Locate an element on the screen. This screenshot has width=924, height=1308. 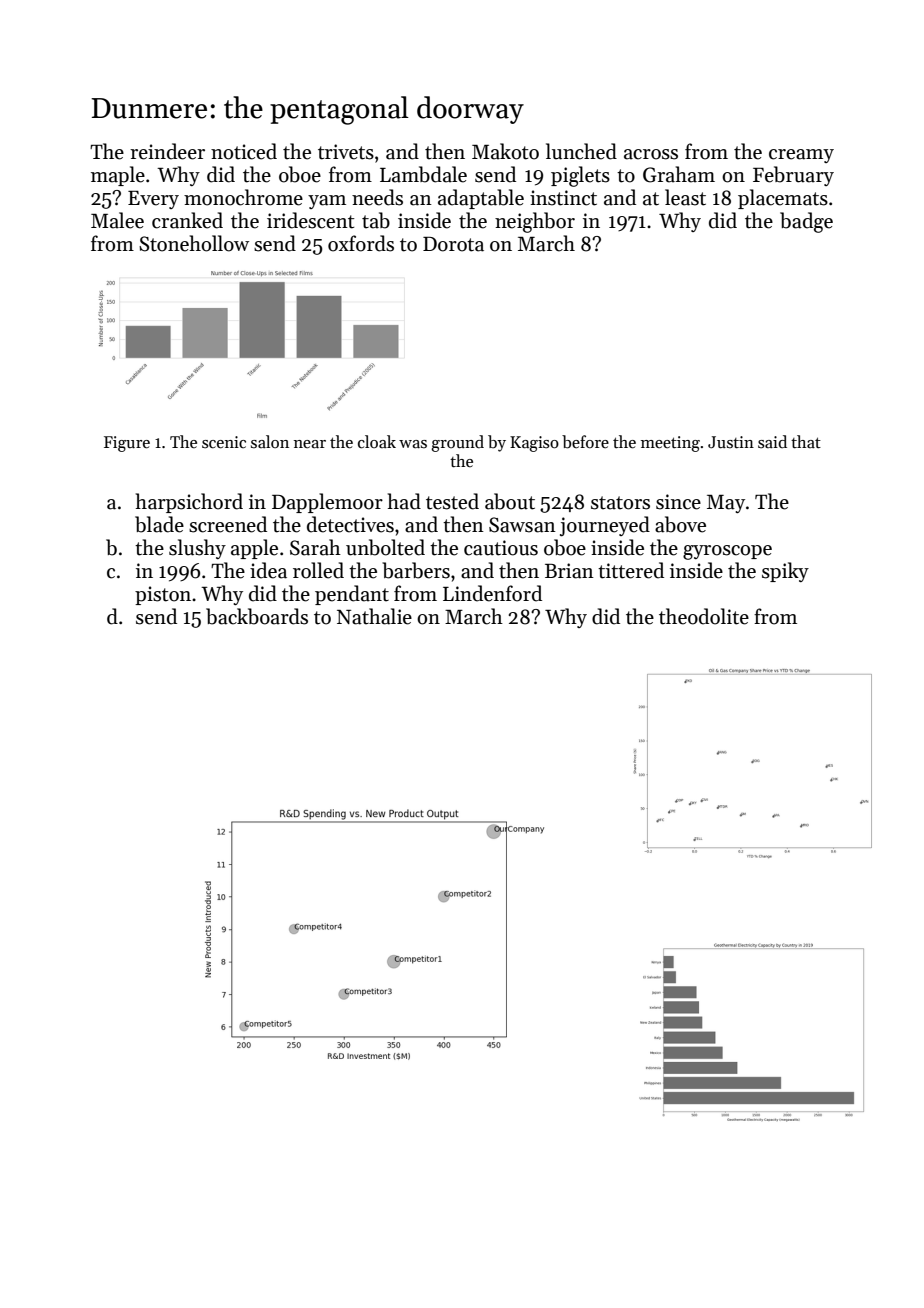
trivets is located at coordinates (346, 152).
